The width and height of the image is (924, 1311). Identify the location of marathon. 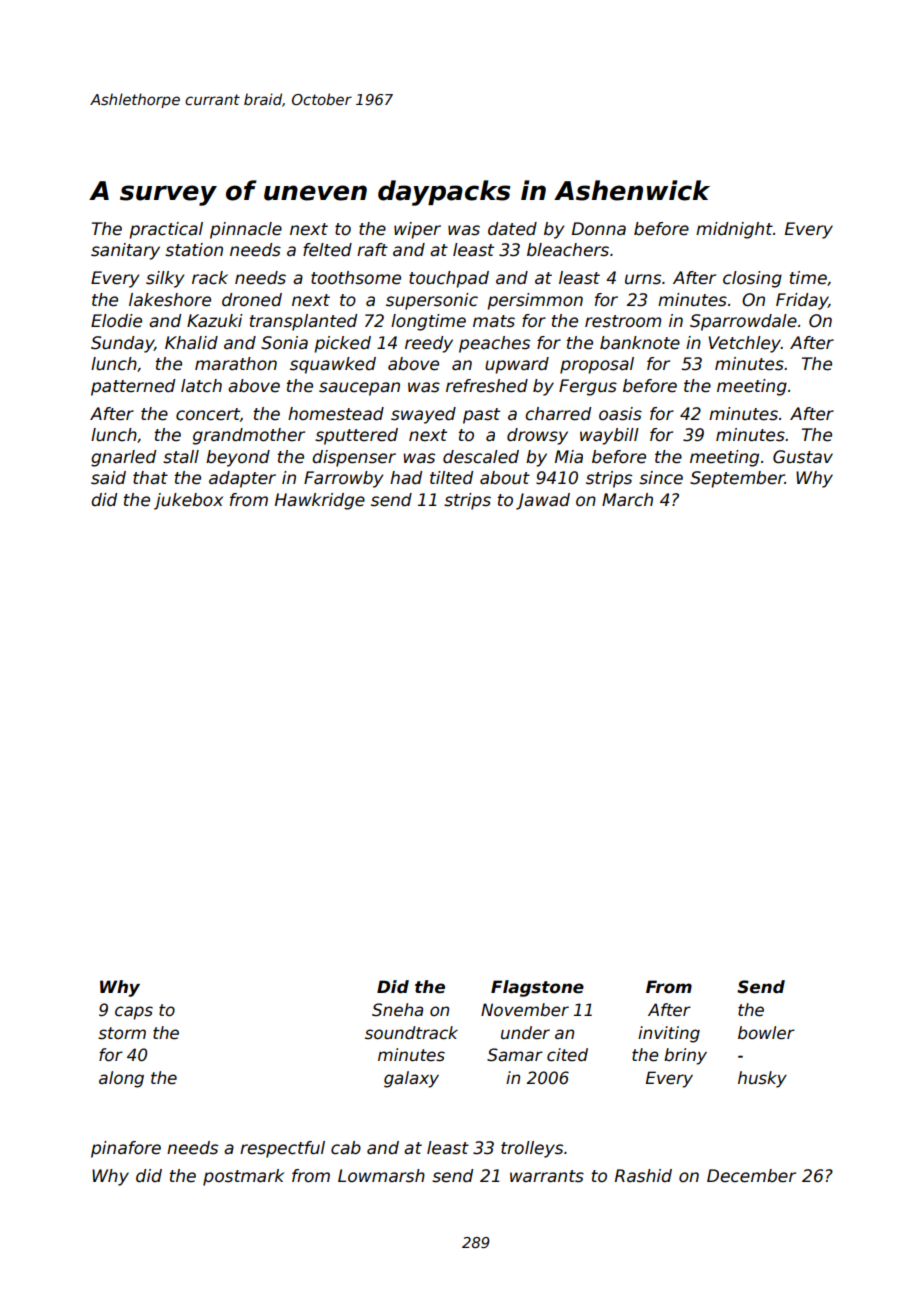
(236, 364).
